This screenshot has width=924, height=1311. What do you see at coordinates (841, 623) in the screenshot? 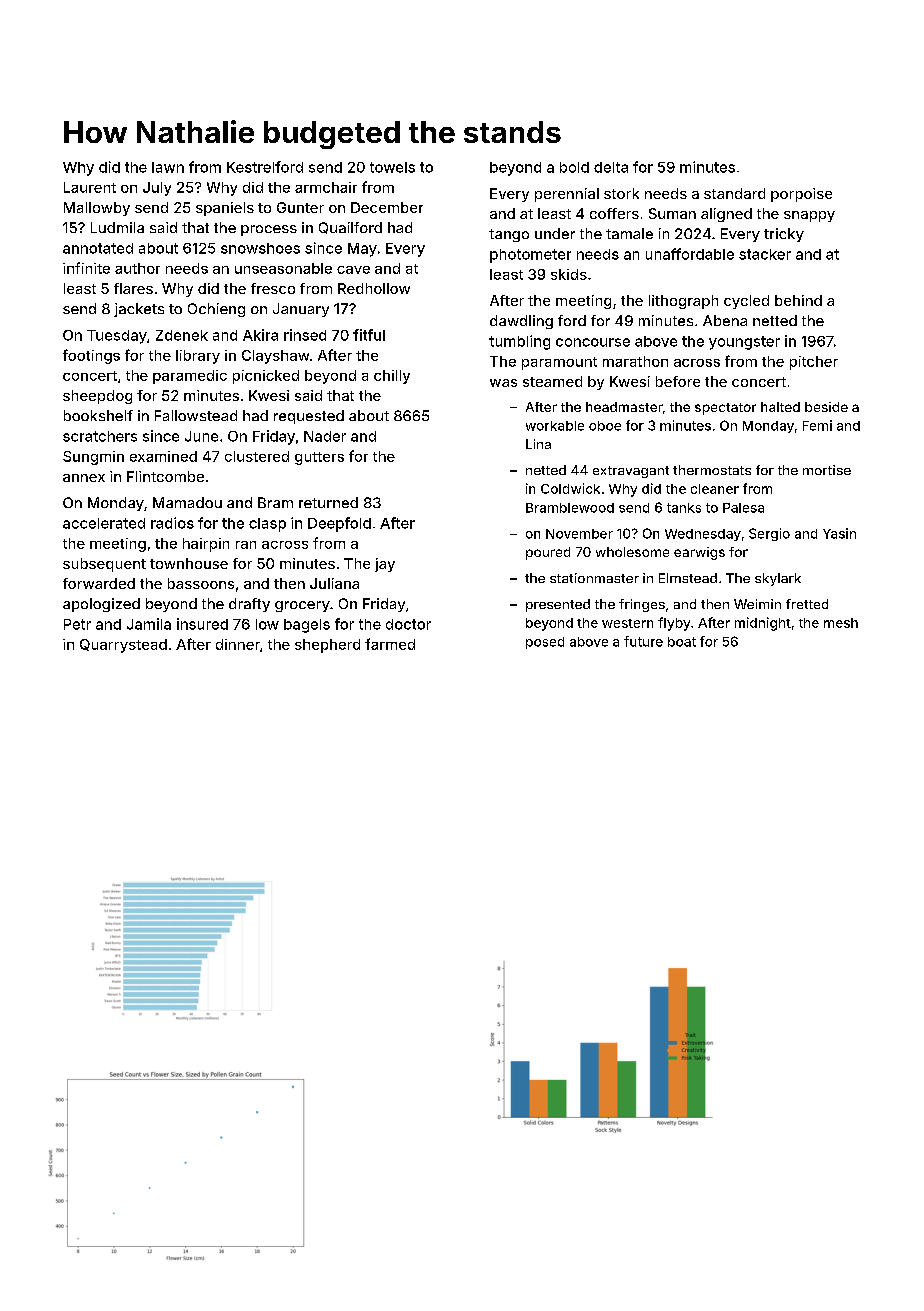
I see `mesh` at bounding box center [841, 623].
